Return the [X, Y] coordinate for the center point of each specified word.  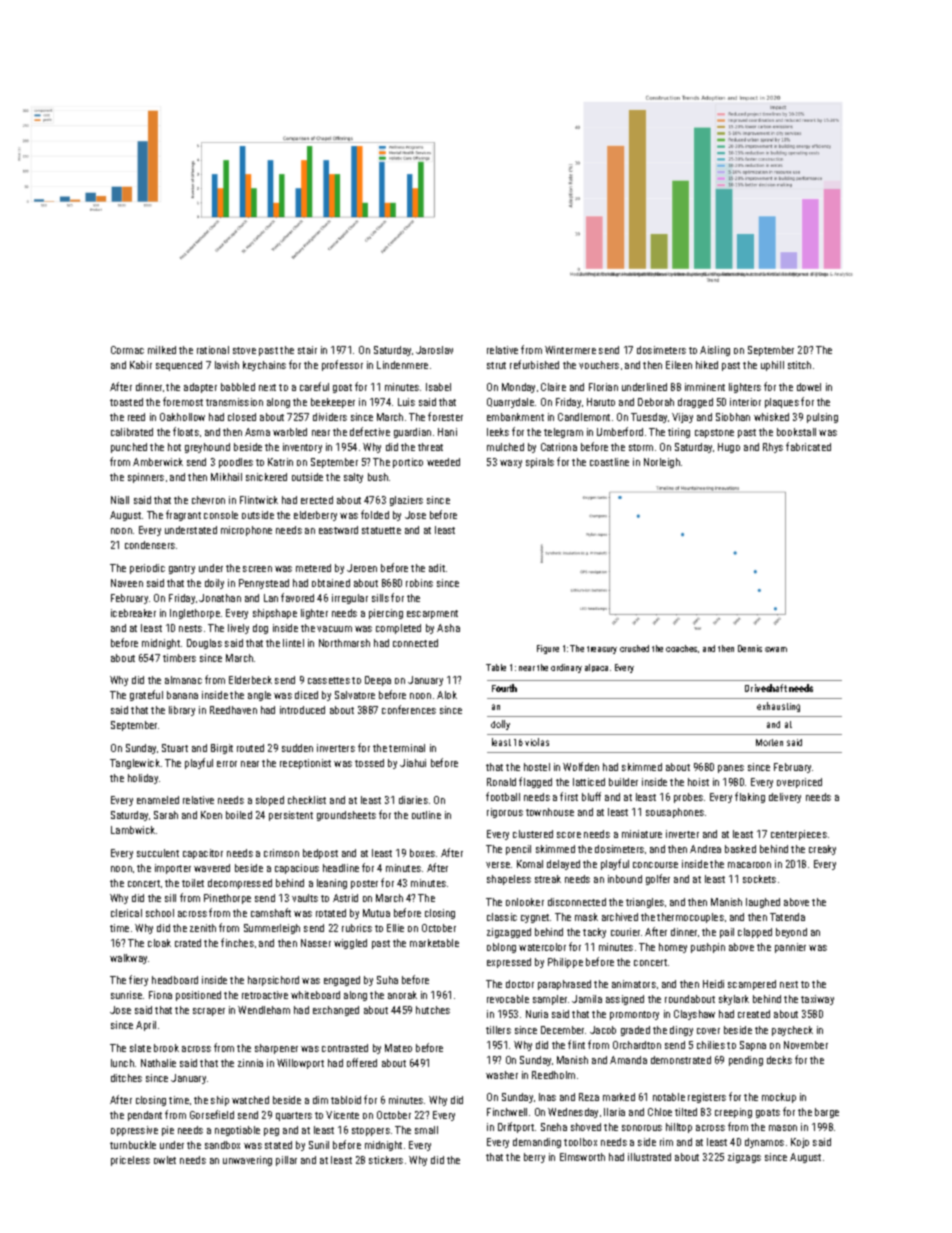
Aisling [715, 351]
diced [306, 695]
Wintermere [570, 350]
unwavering [247, 1161]
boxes [422, 853]
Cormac [127, 350]
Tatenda [787, 917]
